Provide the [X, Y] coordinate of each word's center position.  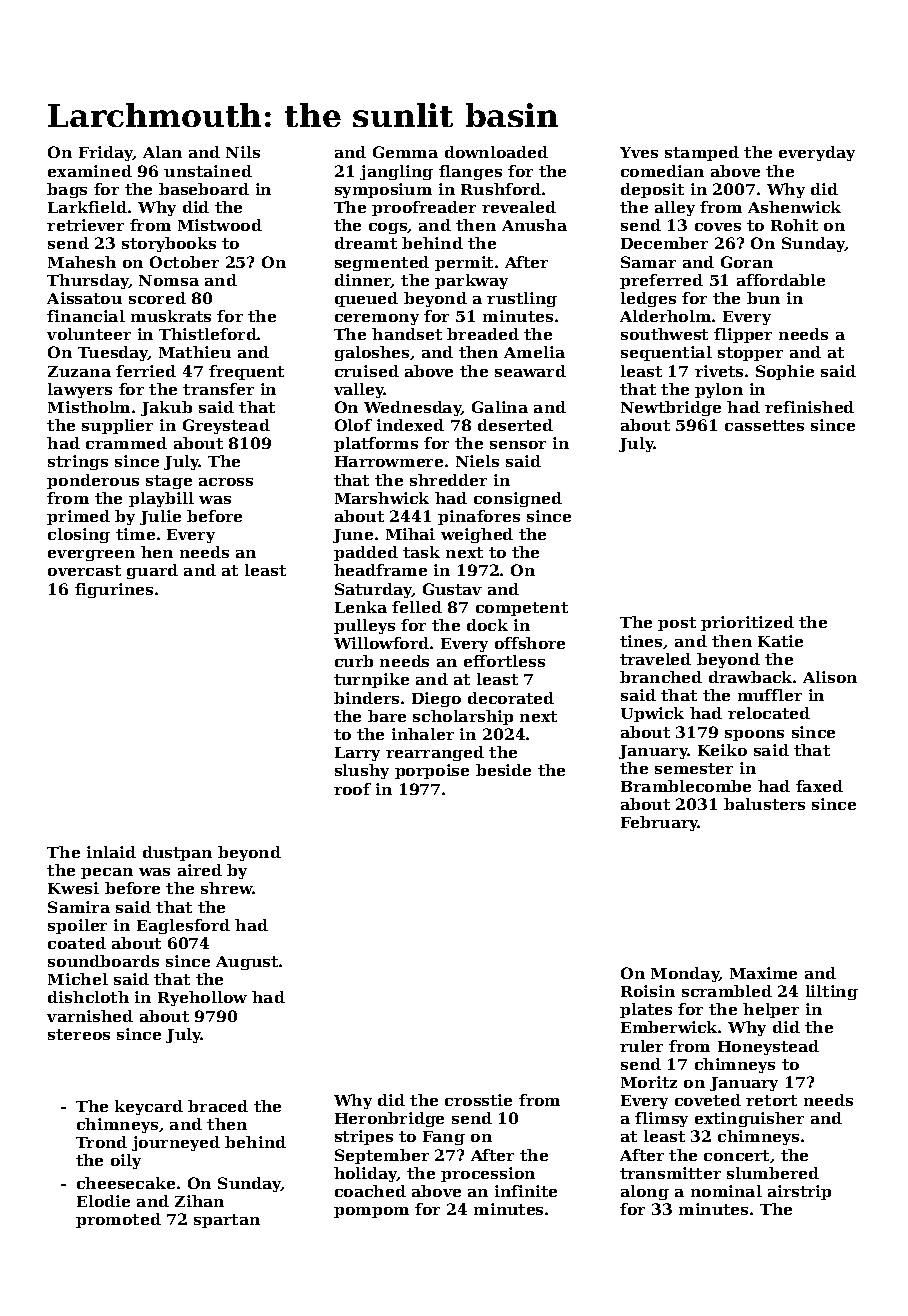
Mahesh [82, 262]
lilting [832, 992]
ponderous [93, 481]
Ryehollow [202, 998]
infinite [526, 1191]
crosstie [478, 1100]
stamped [702, 153]
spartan [227, 1221]
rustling [522, 299]
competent [522, 609]
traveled [655, 659]
